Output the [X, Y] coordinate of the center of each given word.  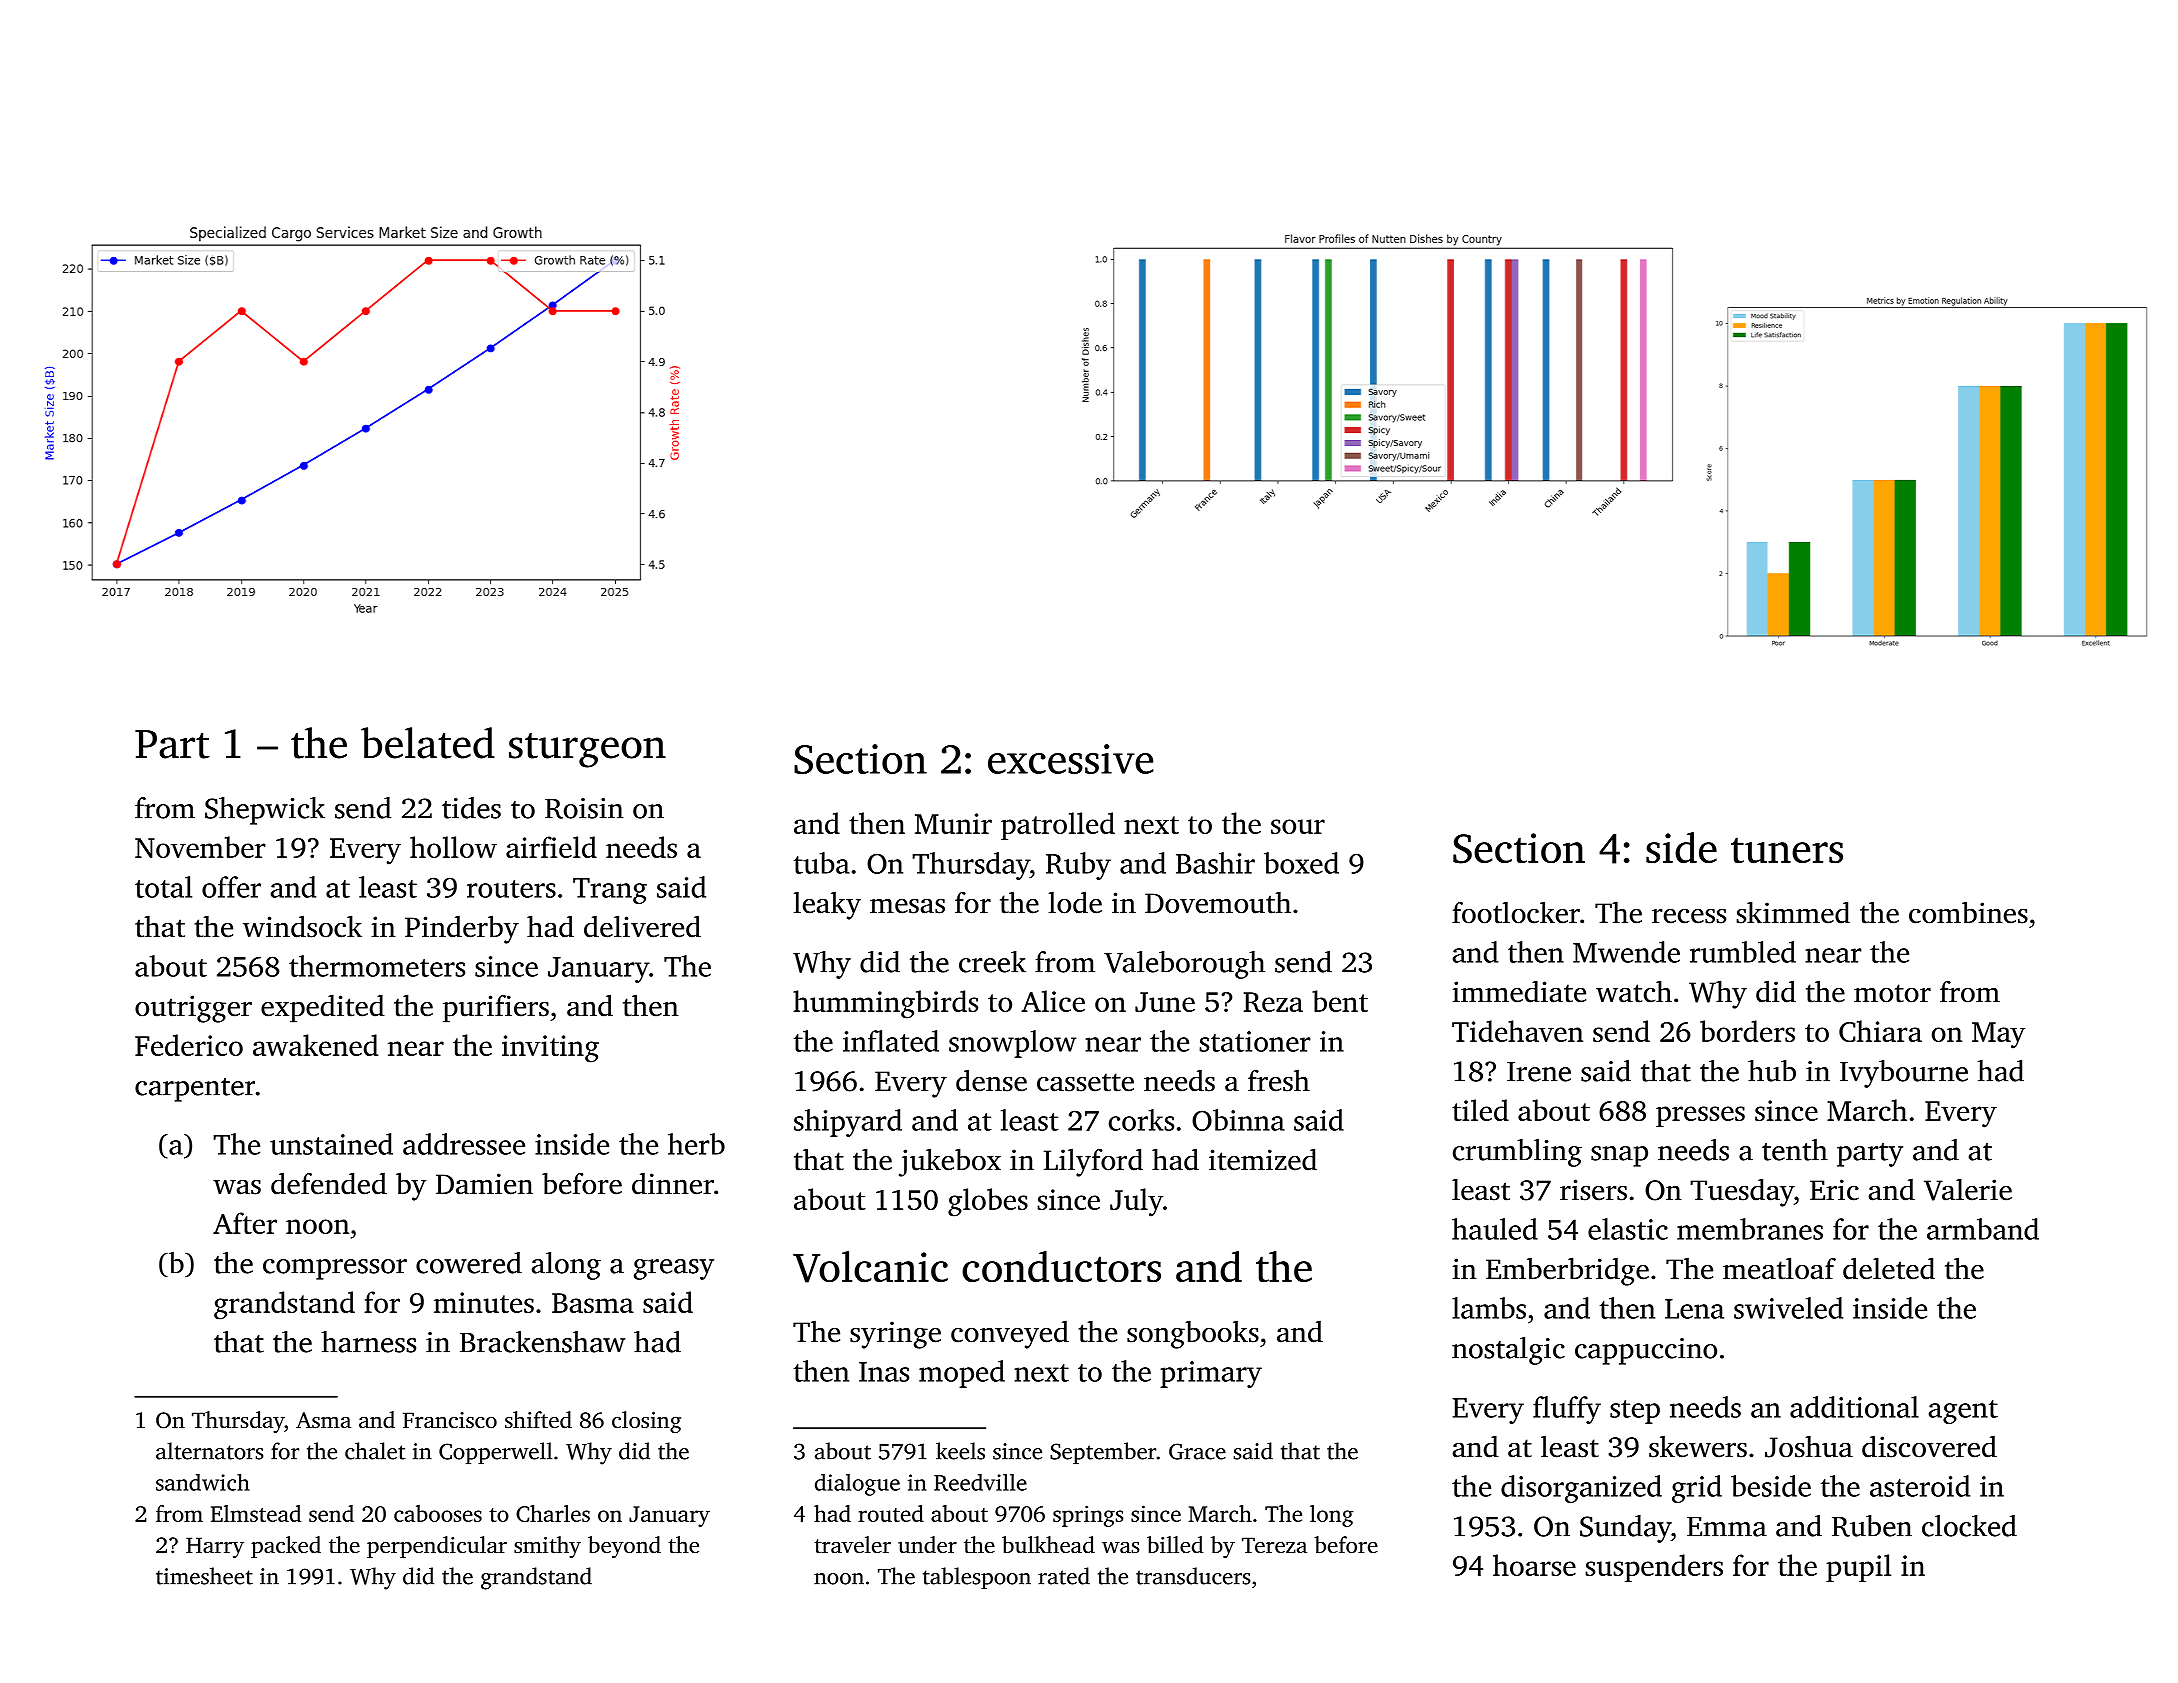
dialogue [857, 1485]
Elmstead [256, 1513]
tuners [1787, 850]
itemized [1263, 1159]
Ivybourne [1904, 1074]
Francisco [450, 1420]
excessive [1070, 759]
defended [329, 1183]
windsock [302, 926]
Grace [1197, 1451]
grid [1697, 1489]
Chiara [1880, 1031]
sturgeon [587, 750]
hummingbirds [885, 1004]
